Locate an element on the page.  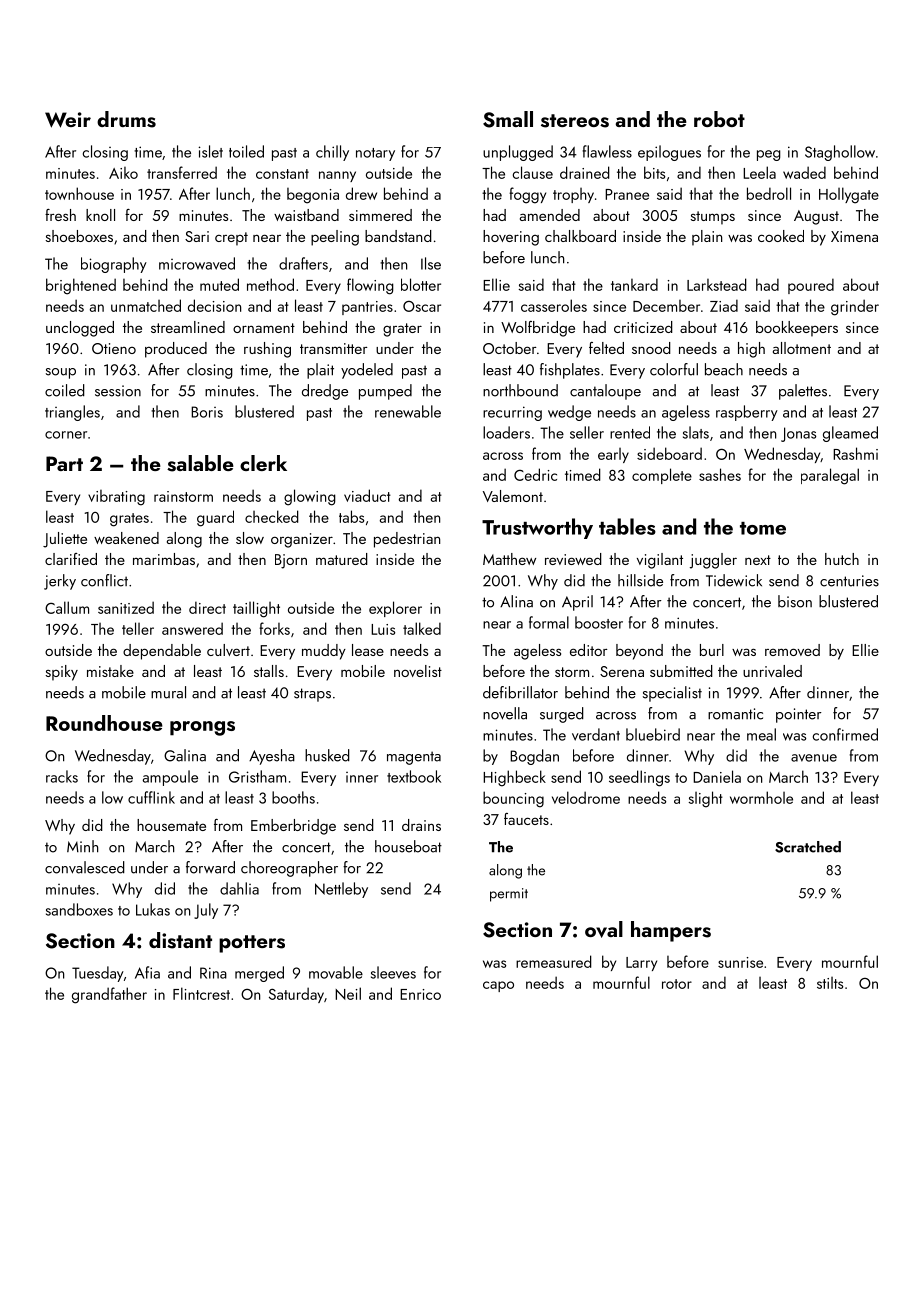
Staghollow is located at coordinates (840, 153).
